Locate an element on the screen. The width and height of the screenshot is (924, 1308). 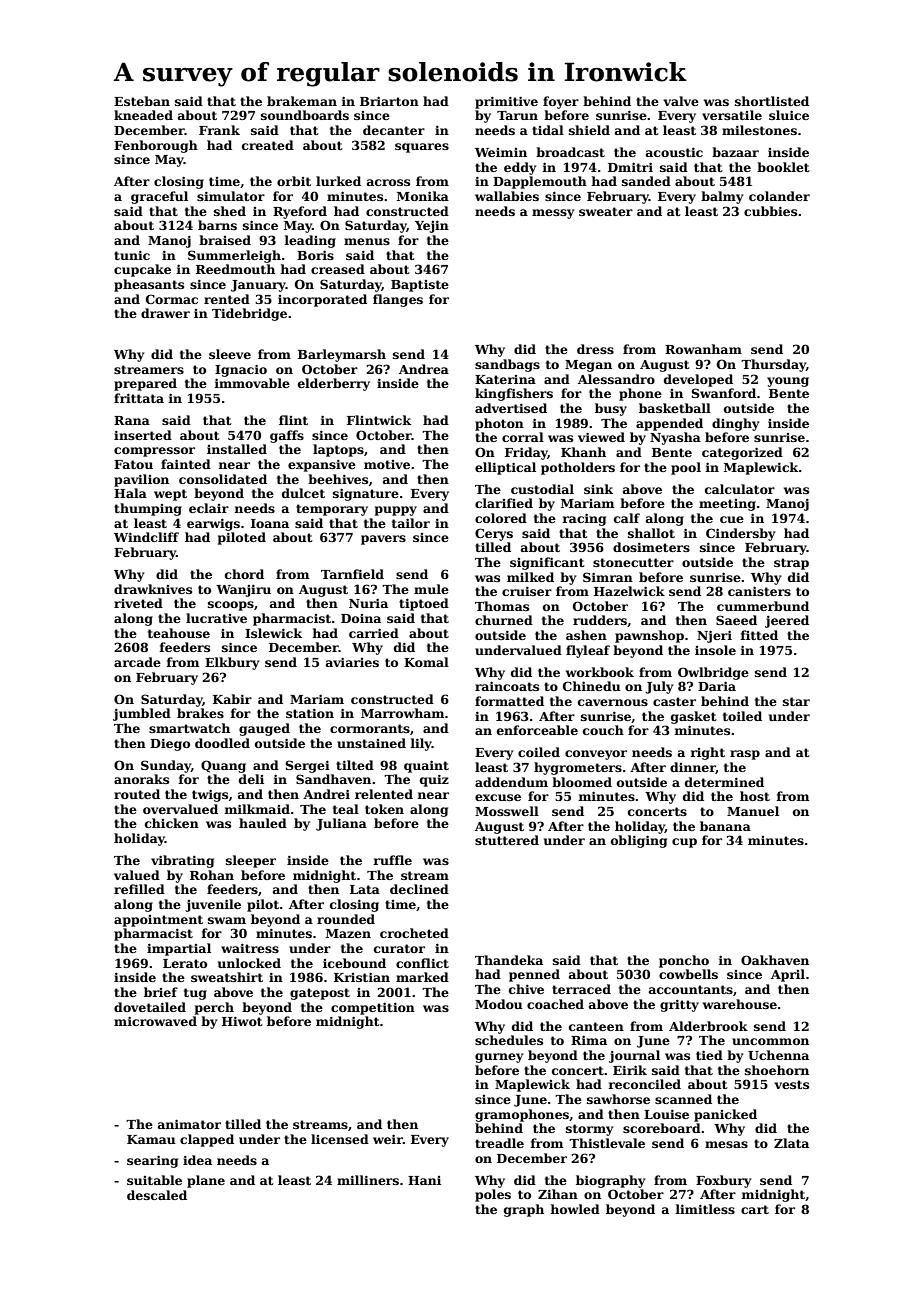
schedules is located at coordinates (509, 1040).
